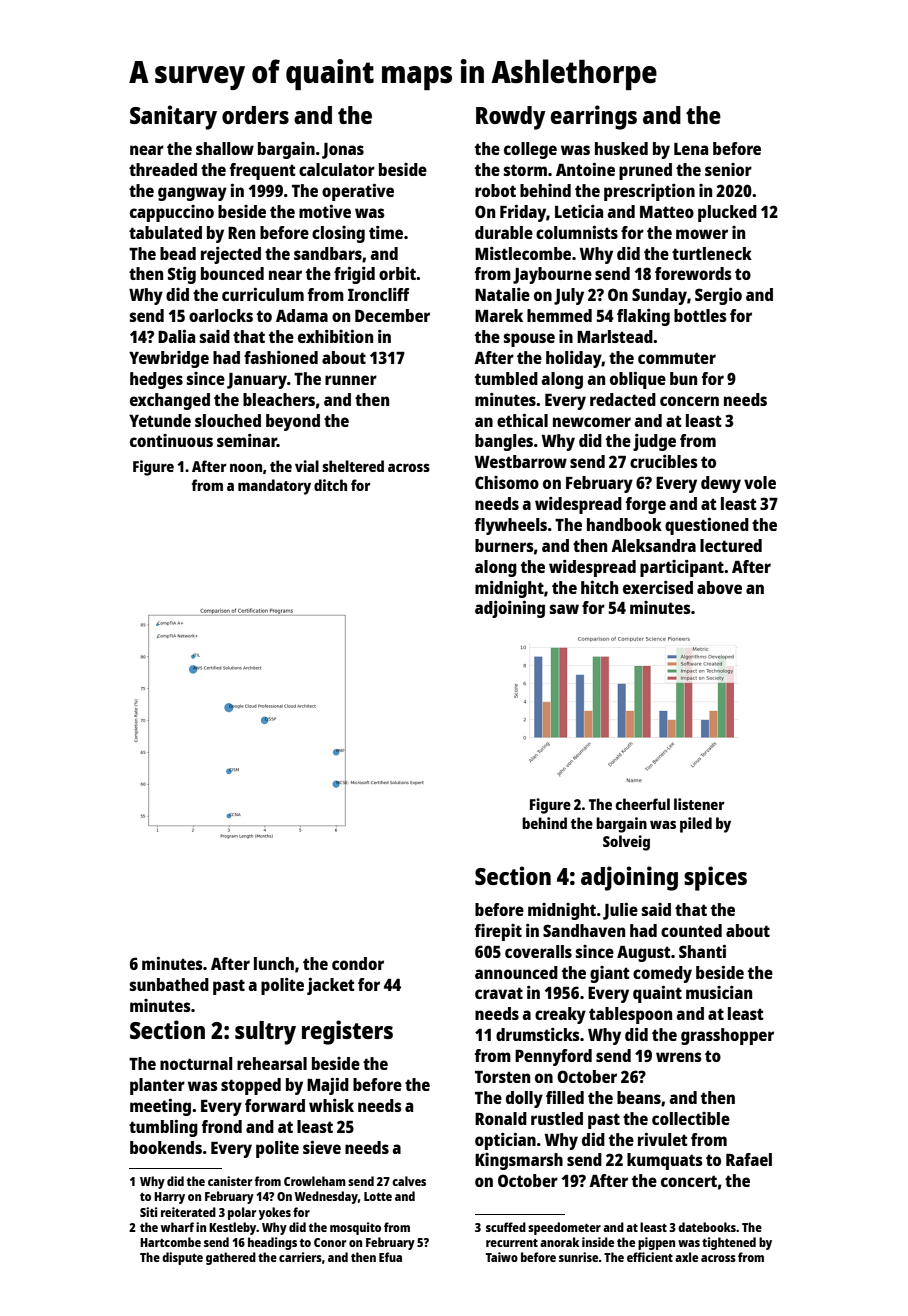  What do you see at coordinates (699, 804) in the page?
I see `listener` at bounding box center [699, 804].
